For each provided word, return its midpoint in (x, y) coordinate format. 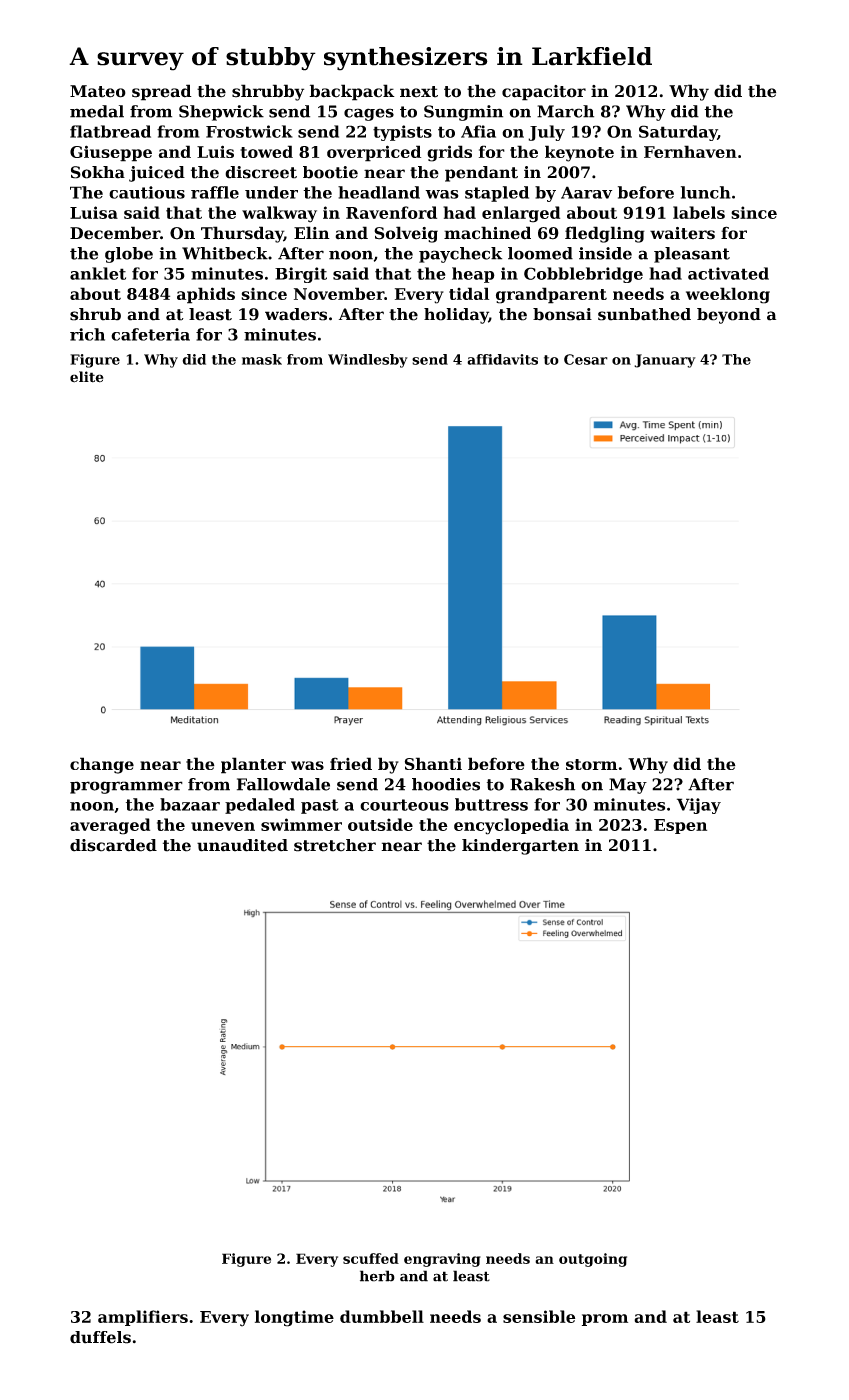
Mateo (98, 91)
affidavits (502, 359)
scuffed (371, 1258)
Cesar (586, 359)
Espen (680, 826)
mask (262, 359)
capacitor (544, 93)
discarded (113, 845)
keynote (579, 153)
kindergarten (520, 847)
